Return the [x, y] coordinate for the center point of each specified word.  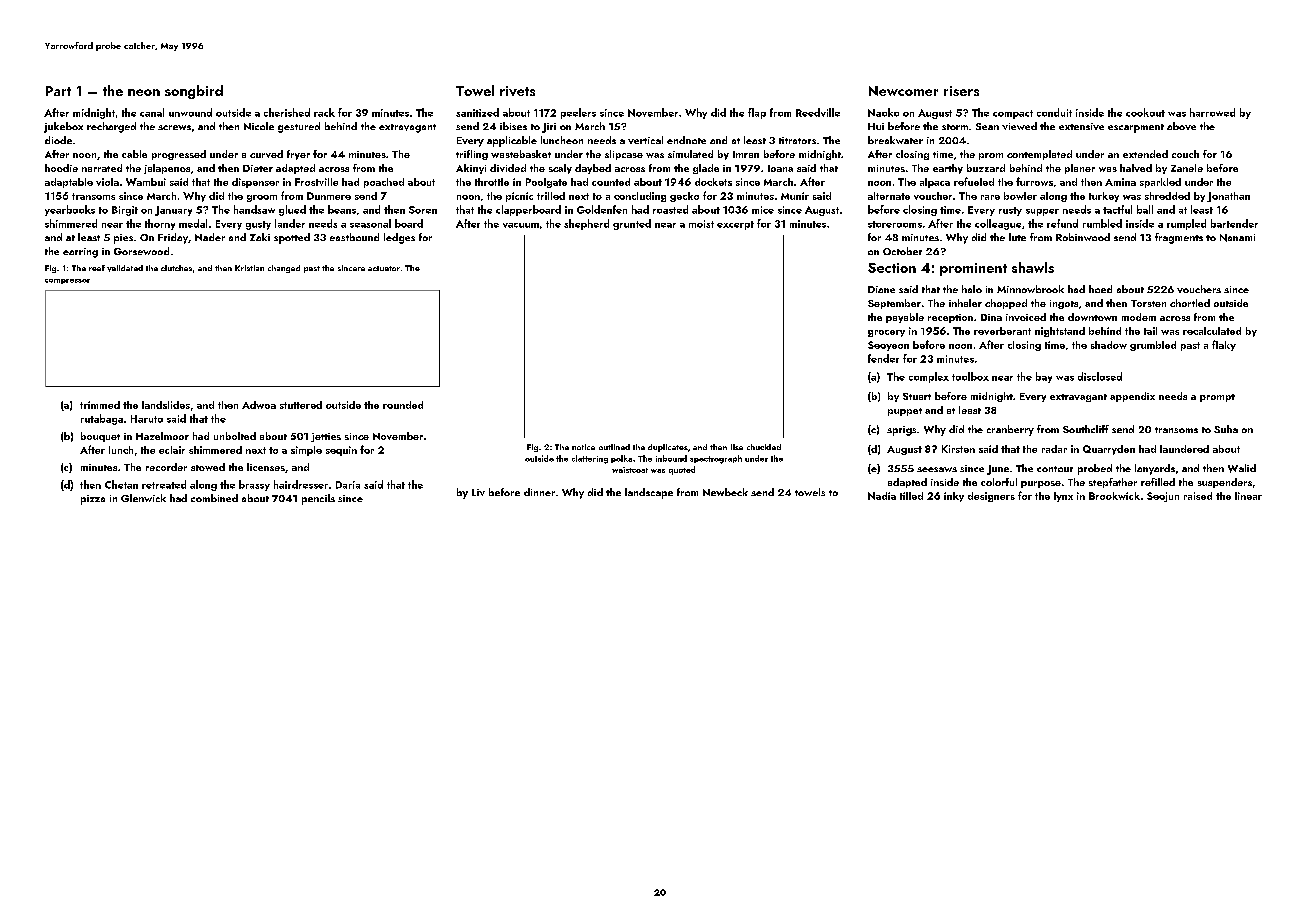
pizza [93, 500]
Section [892, 268]
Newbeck [725, 492]
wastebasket [521, 154]
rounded [403, 405]
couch [1185, 154]
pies [123, 239]
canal [152, 112]
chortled [1190, 303]
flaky [1224, 345]
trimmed [100, 405]
